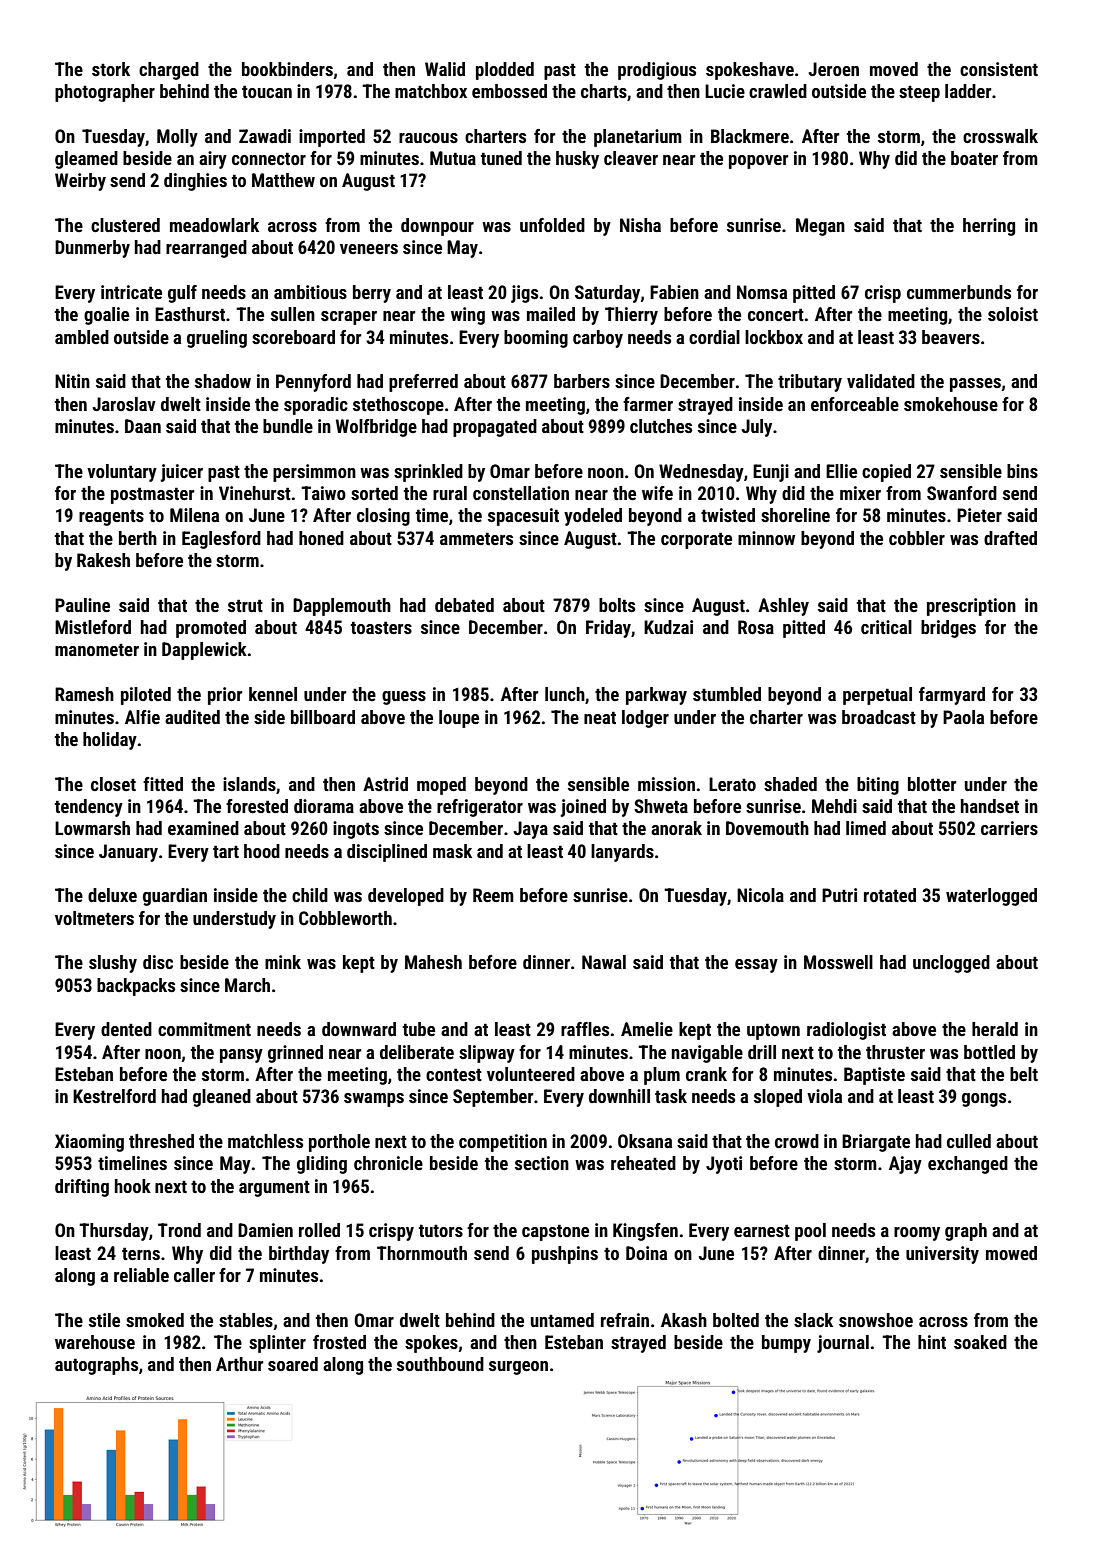 The width and height of the document is (1093, 1552). Describe the element at coordinates (267, 92) in the document. I see `toucan` at that location.
